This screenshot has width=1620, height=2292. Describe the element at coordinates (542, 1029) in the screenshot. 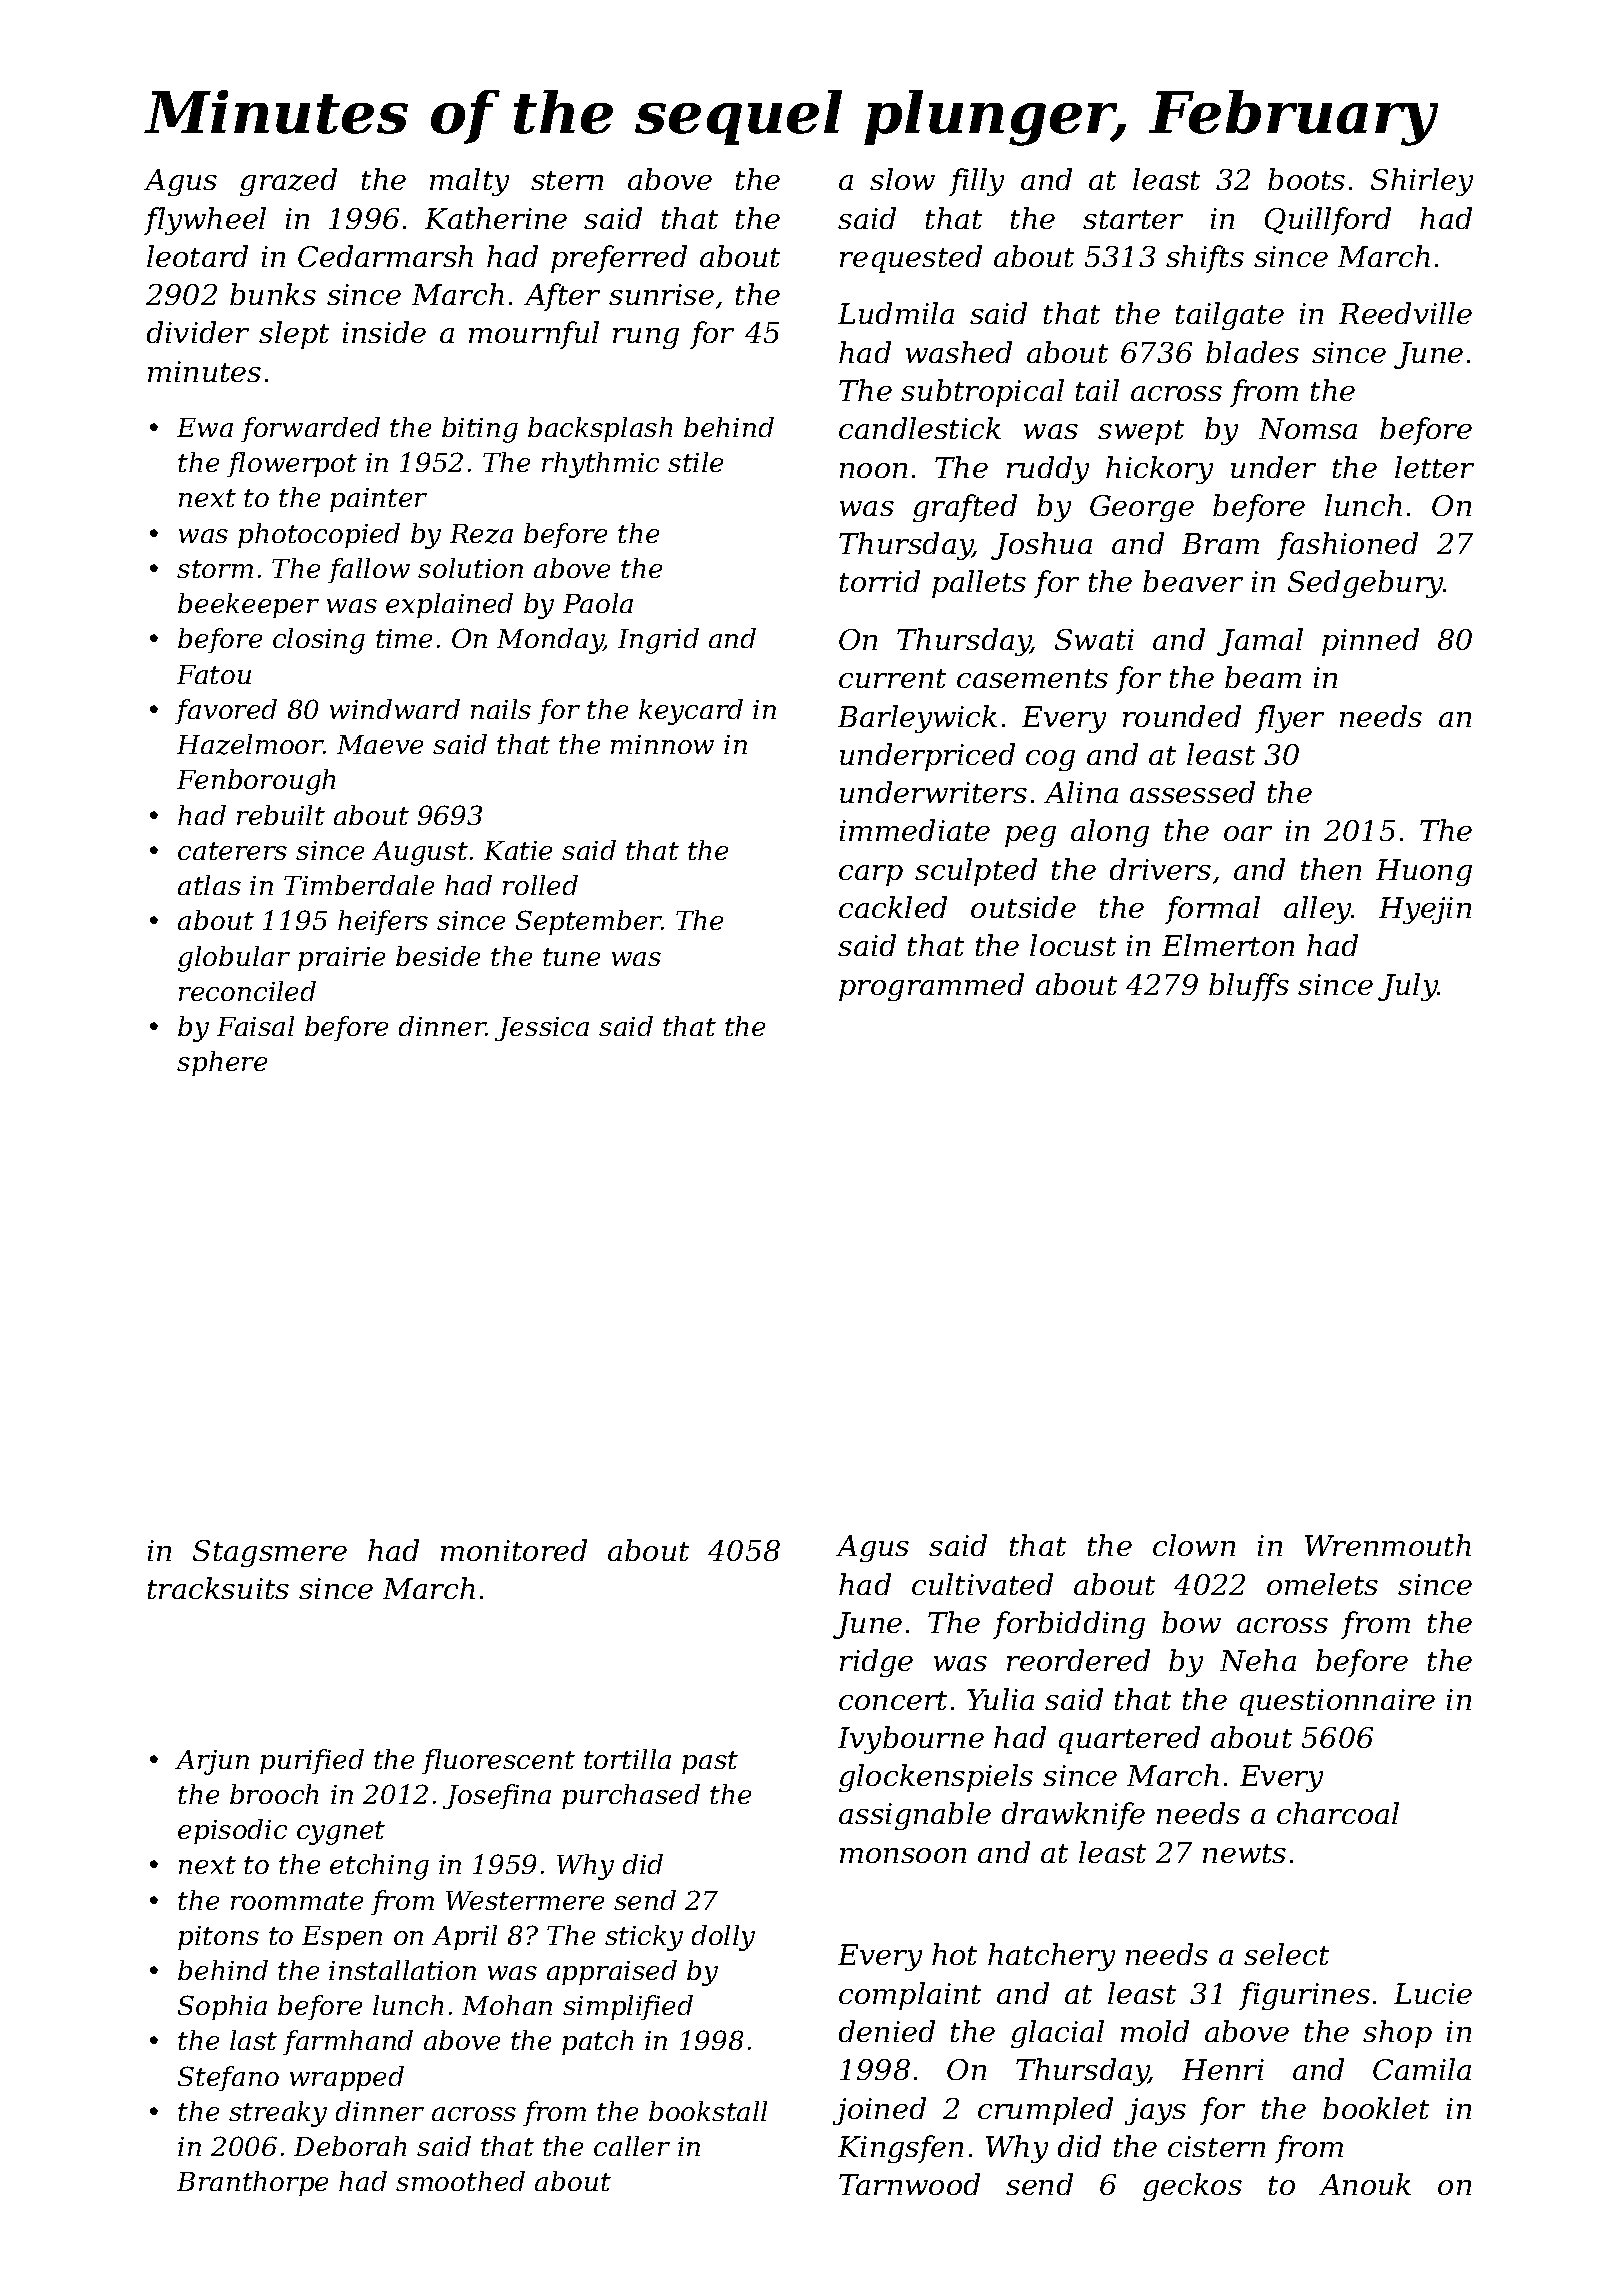

I see `Jessica` at that location.
